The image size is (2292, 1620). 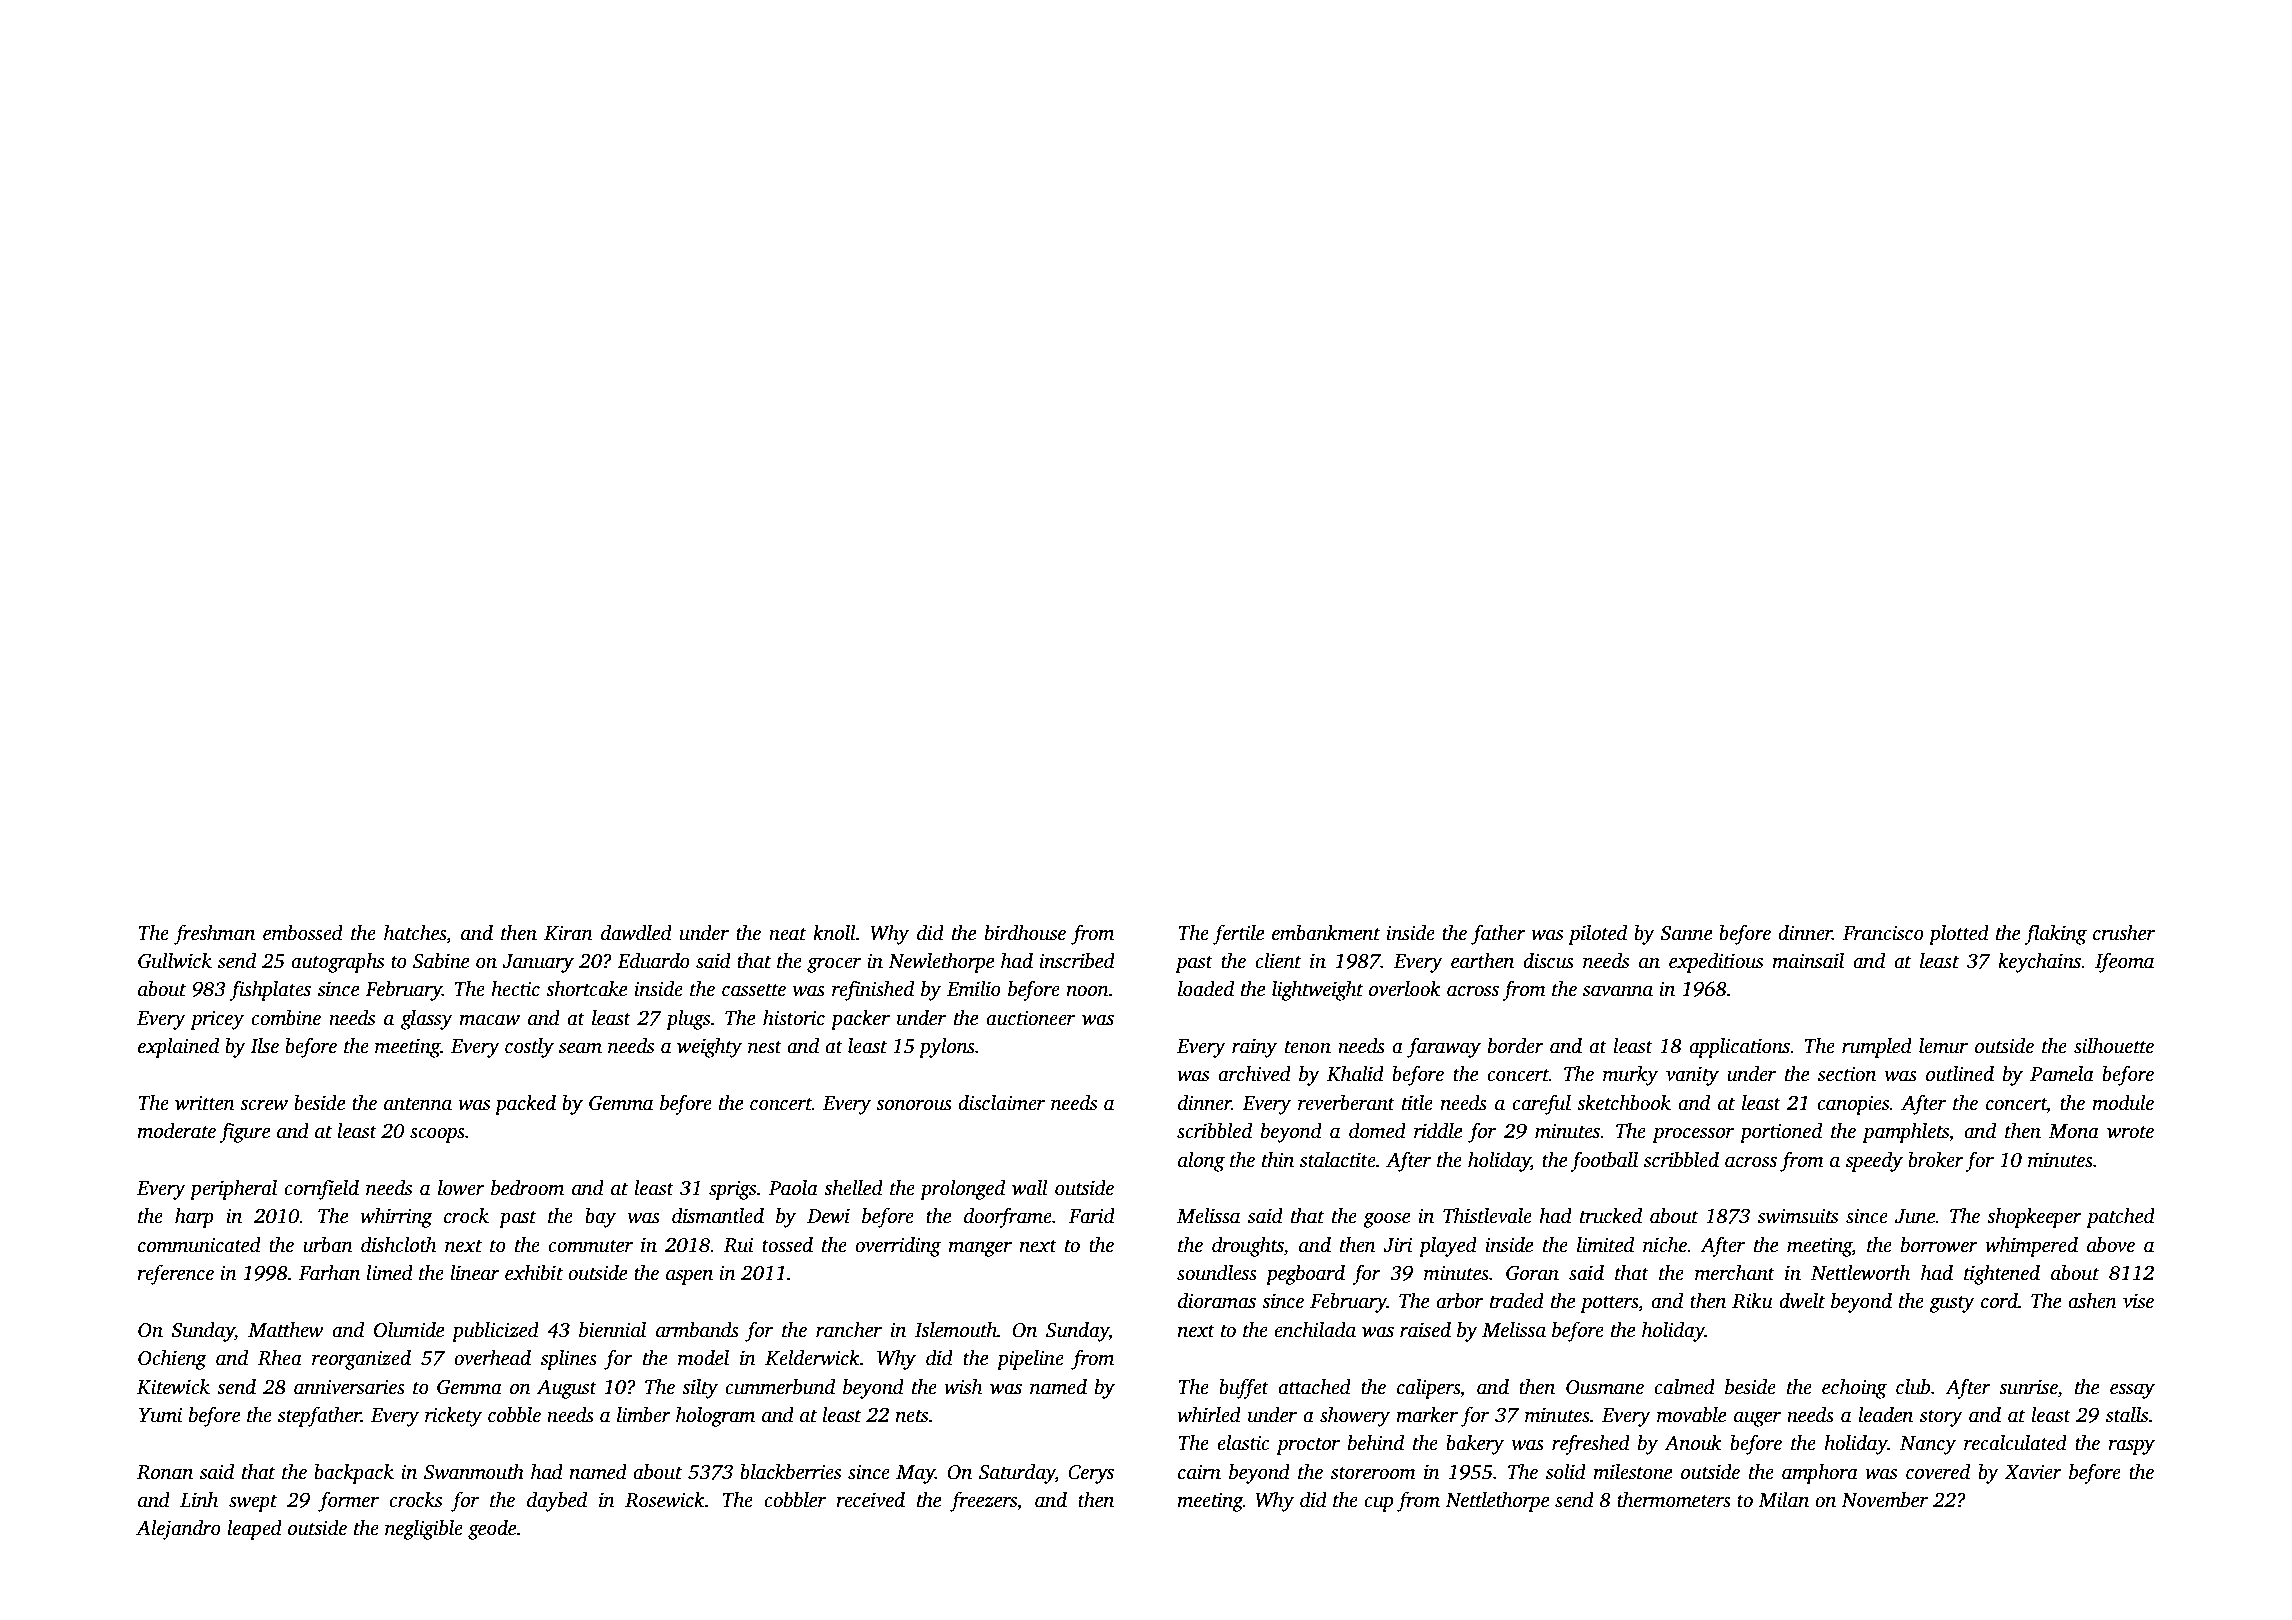 What do you see at coordinates (525, 1105) in the document?
I see `packed` at bounding box center [525, 1105].
